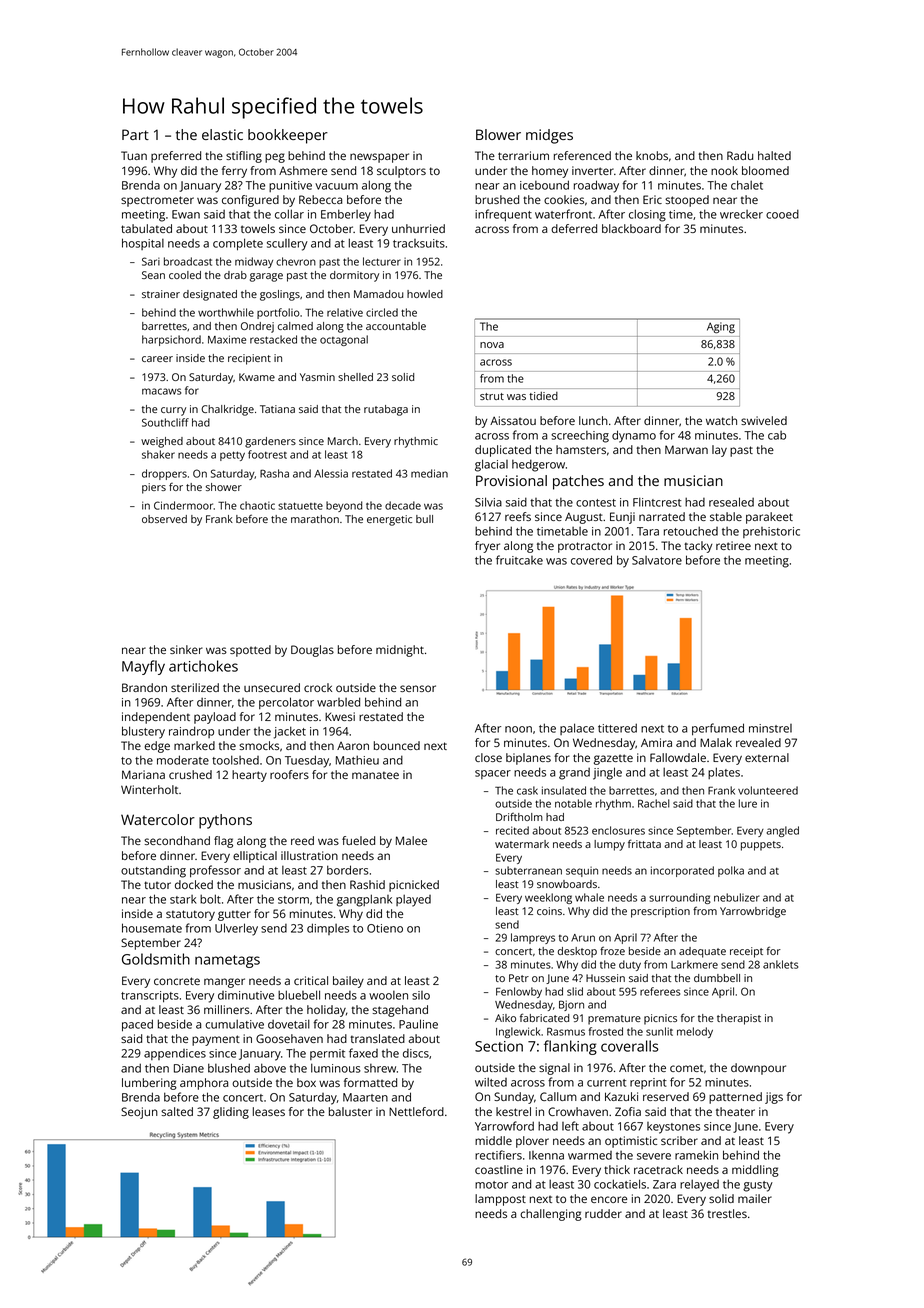 This document has width=924, height=1308. I want to click on lamppost, so click(500, 1200).
